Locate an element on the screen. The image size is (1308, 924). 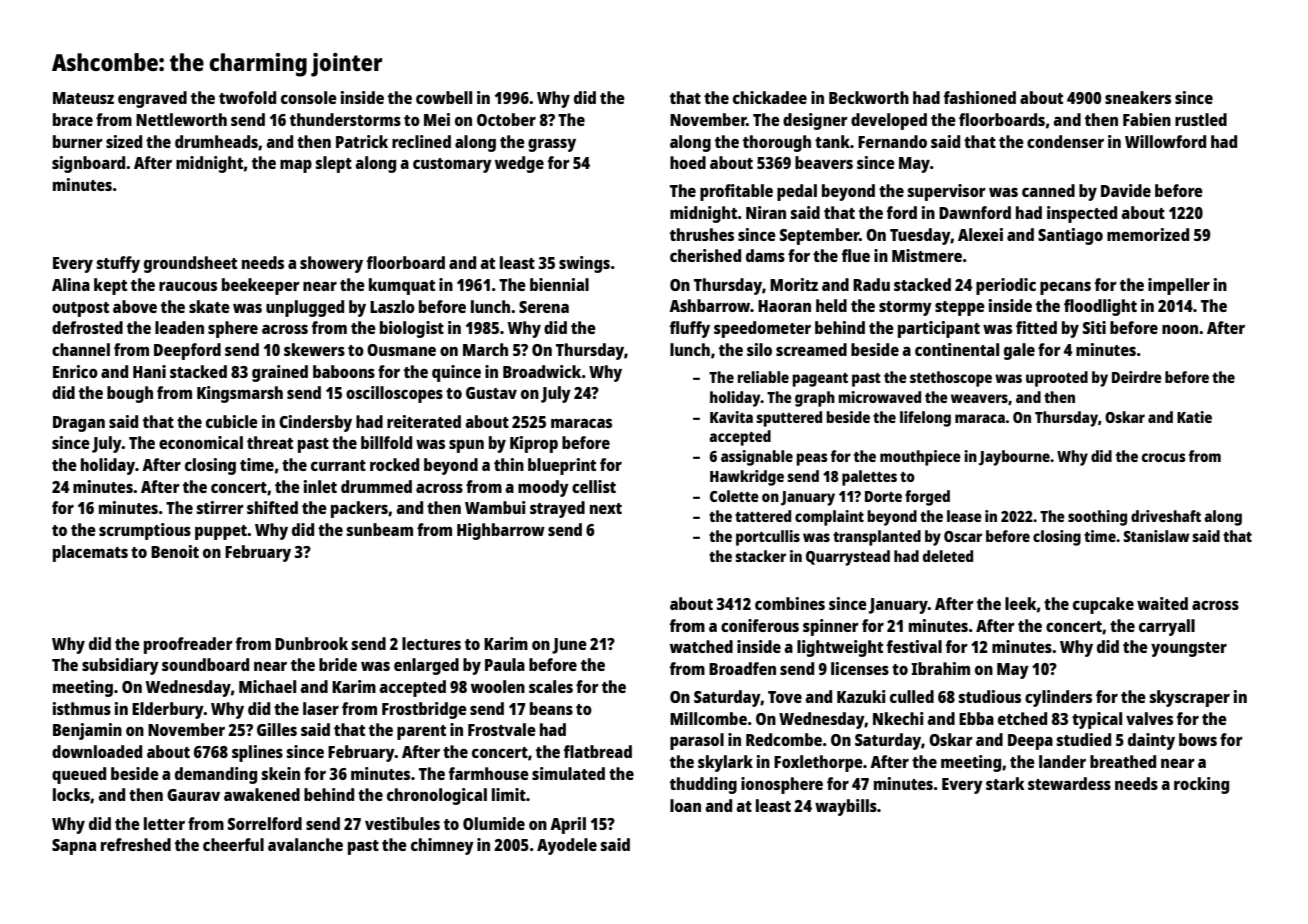
sneakers is located at coordinates (1138, 97).
